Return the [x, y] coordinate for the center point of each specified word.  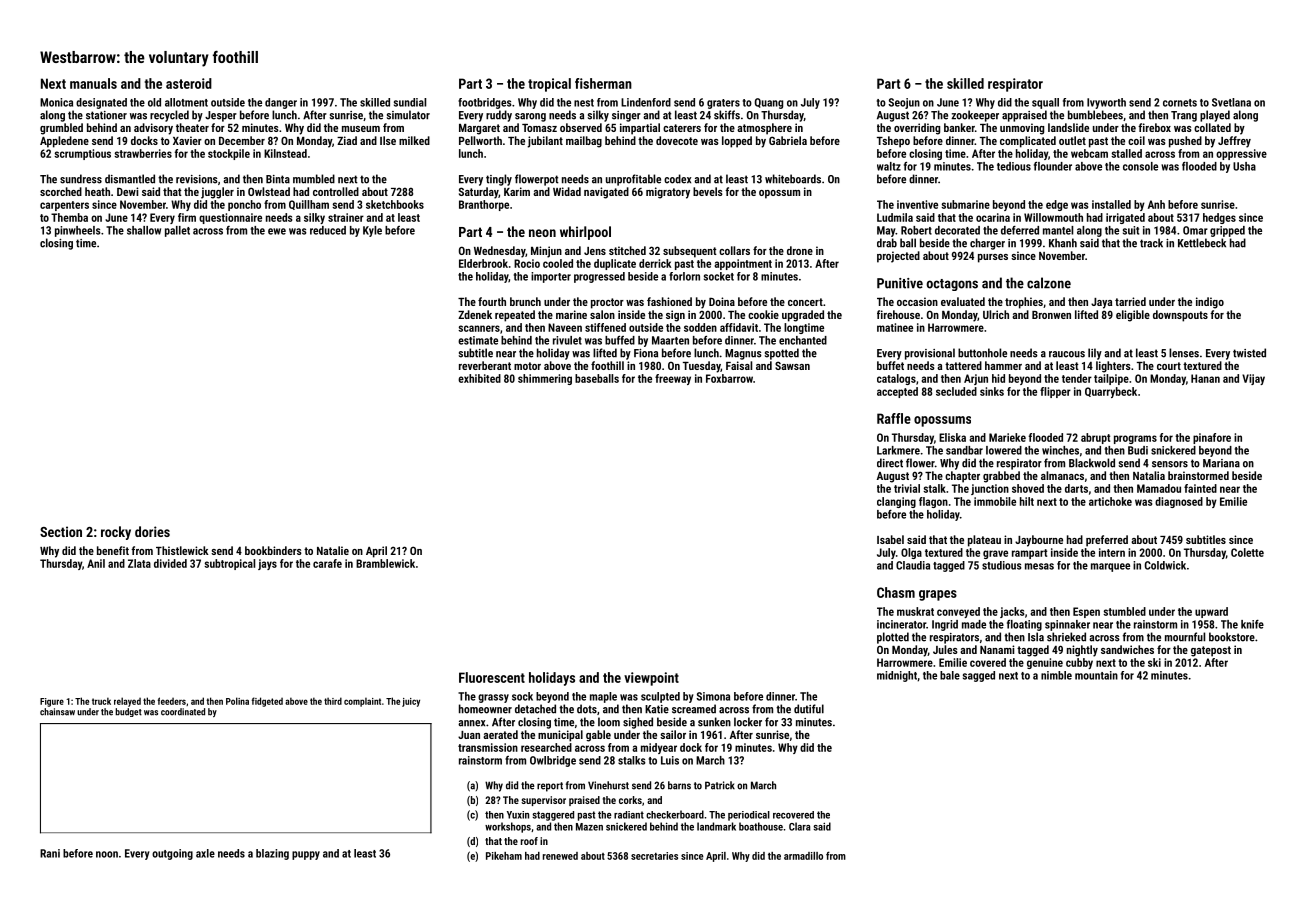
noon [107, 854]
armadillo [803, 856]
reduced [328, 230]
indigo [1210, 303]
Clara [799, 826]
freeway [673, 379]
